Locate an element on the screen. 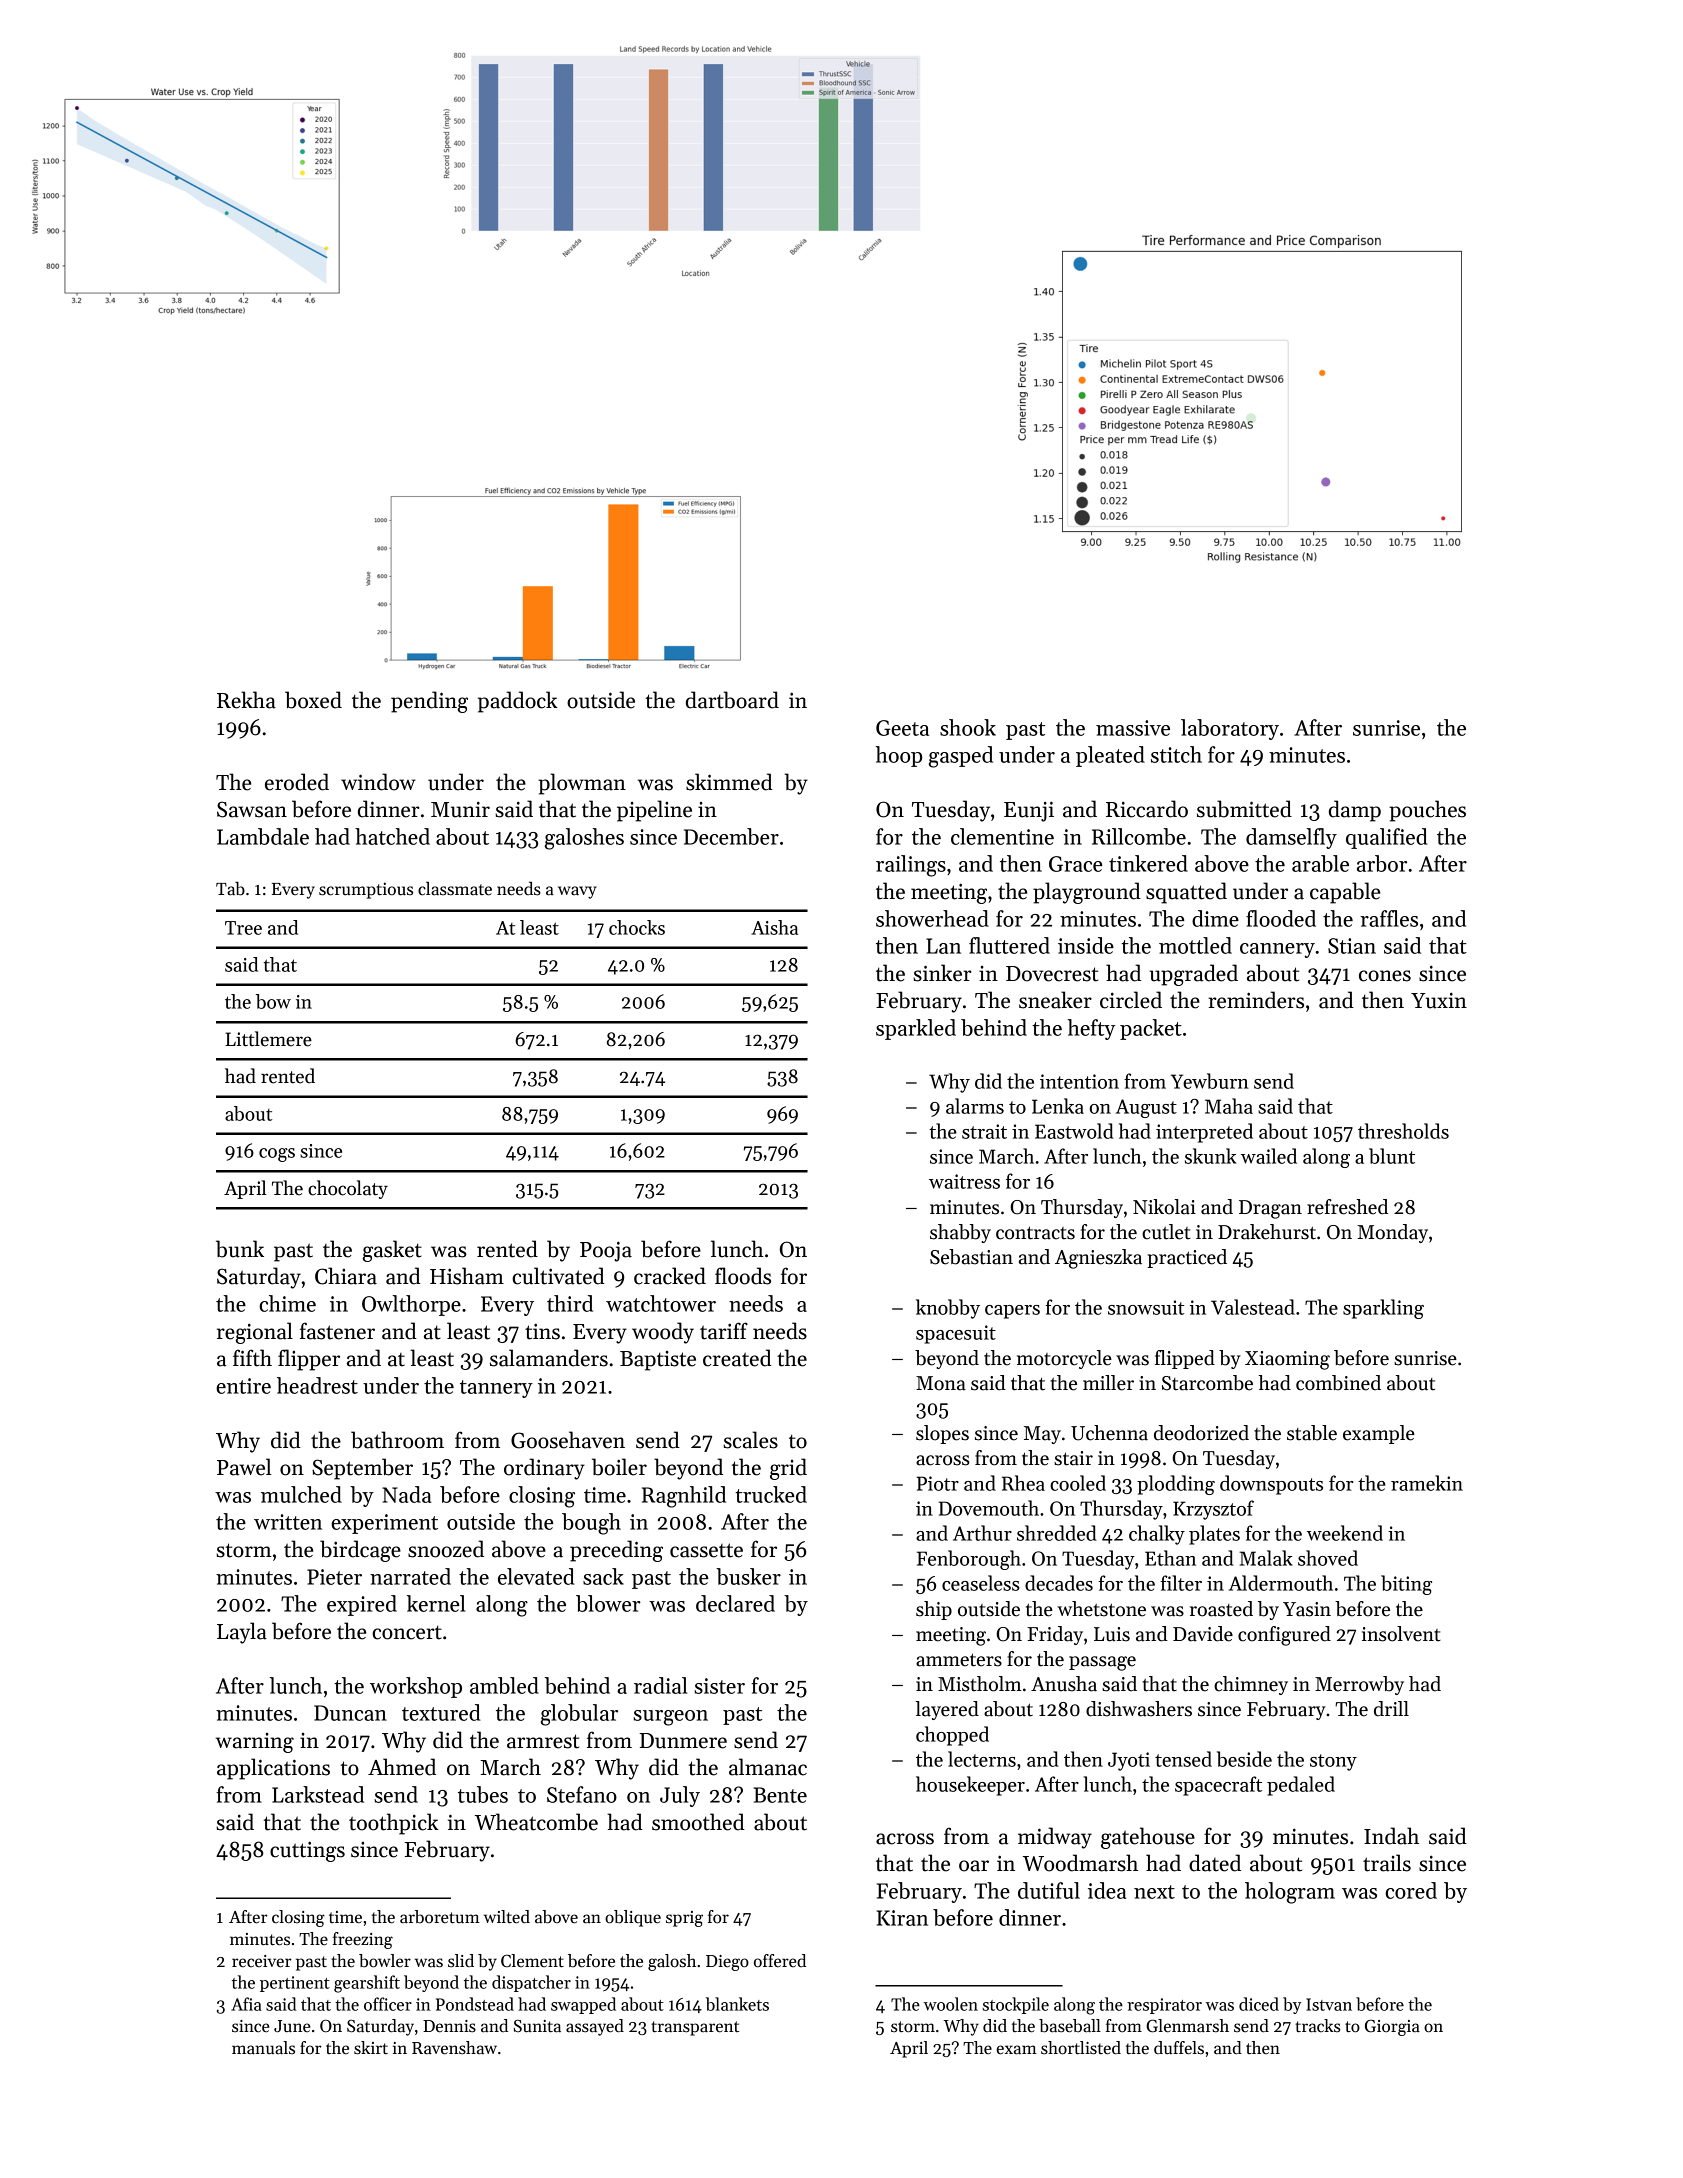 This screenshot has width=1683, height=2178. grid is located at coordinates (788, 1469).
